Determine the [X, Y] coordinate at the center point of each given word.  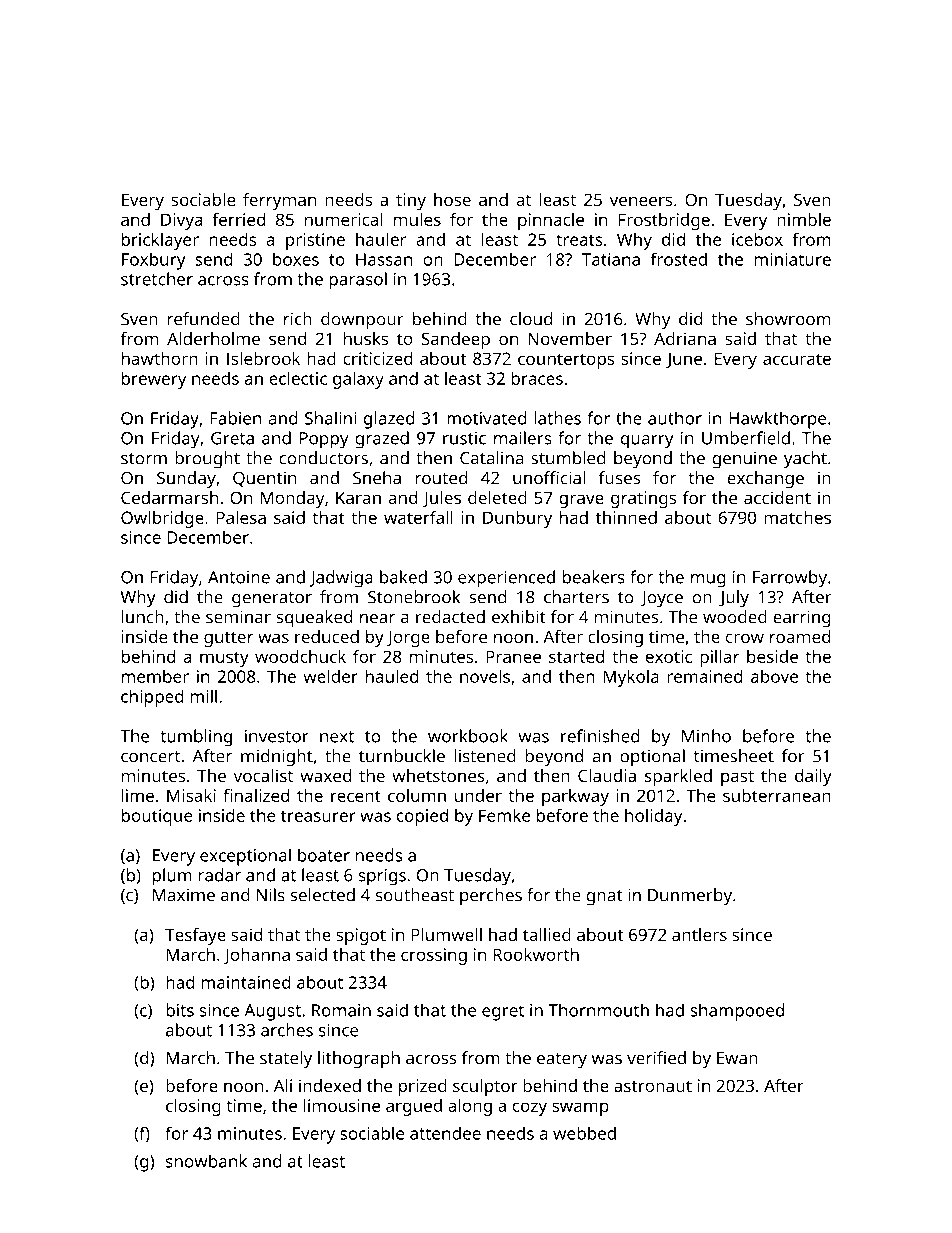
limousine [342, 1105]
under [478, 795]
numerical [344, 219]
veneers [641, 201]
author [675, 418]
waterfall [418, 517]
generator [272, 600]
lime [138, 795]
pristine [315, 241]
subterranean [777, 795]
